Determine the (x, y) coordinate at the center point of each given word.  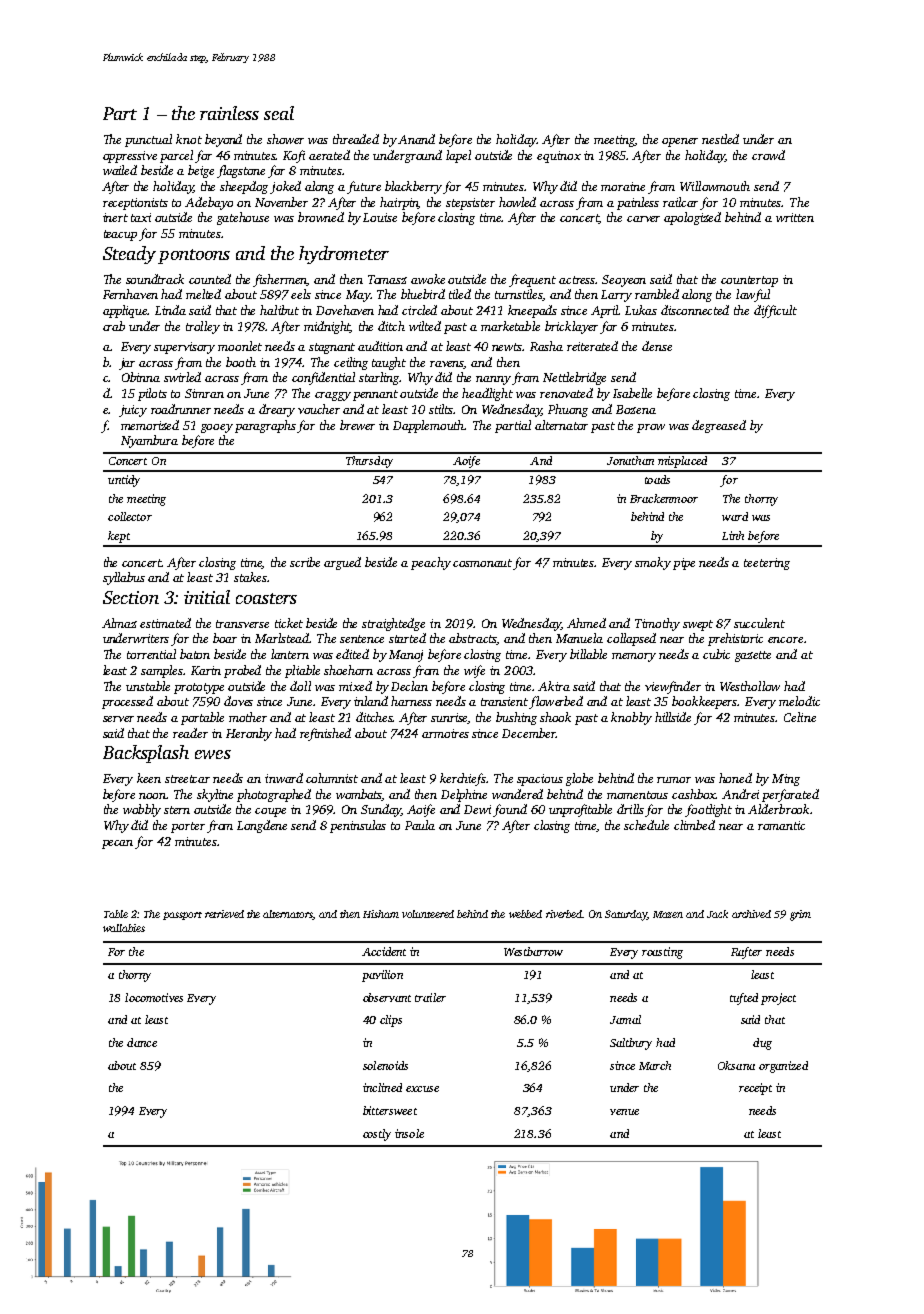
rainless (229, 113)
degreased (719, 426)
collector (130, 516)
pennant (375, 395)
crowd (768, 155)
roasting (662, 953)
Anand (416, 139)
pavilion (382, 976)
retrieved (224, 914)
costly (377, 1135)
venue (624, 1112)
